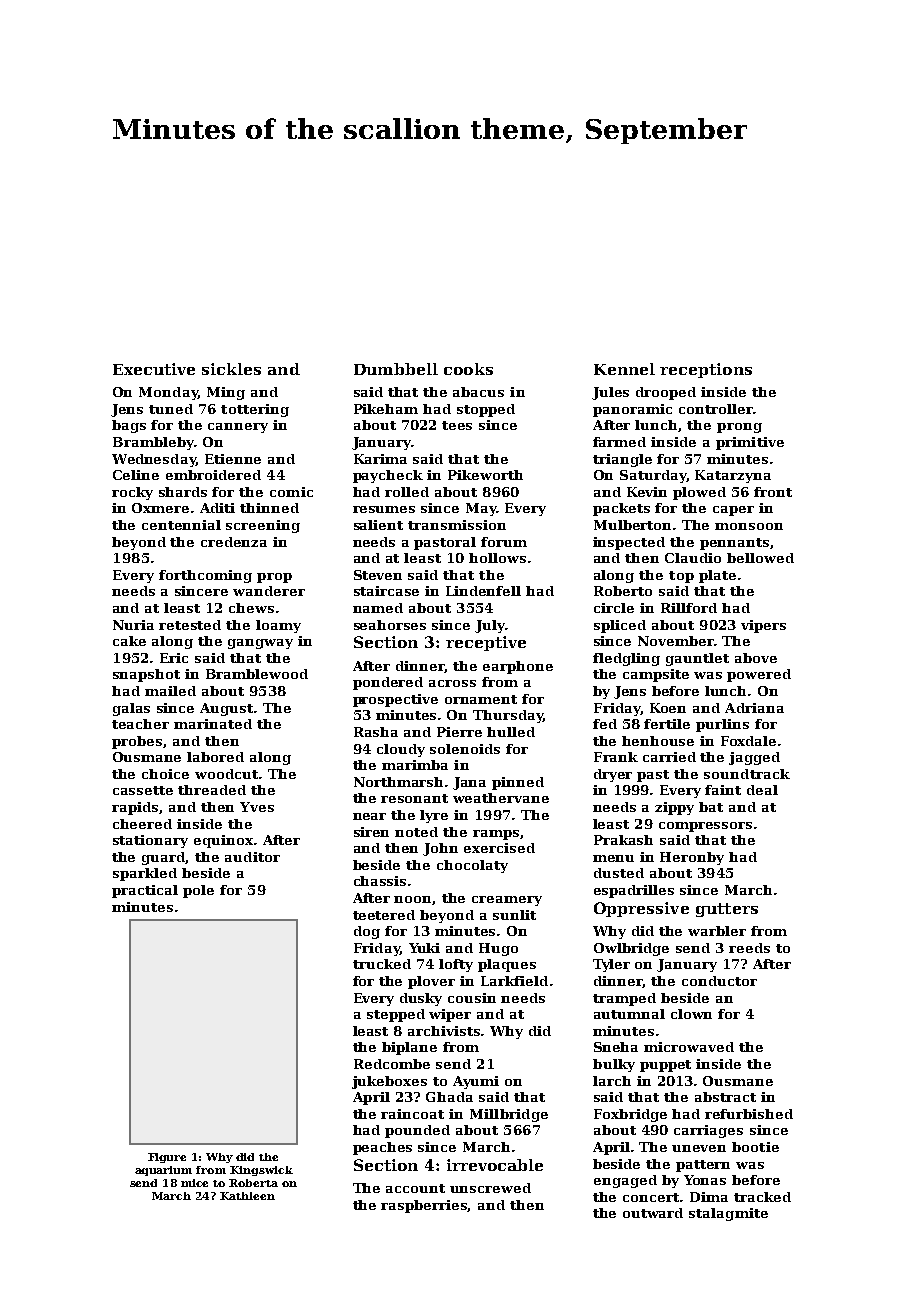 The height and width of the document is (1316, 908). Describe the element at coordinates (478, 392) in the document. I see `abacus` at that location.
